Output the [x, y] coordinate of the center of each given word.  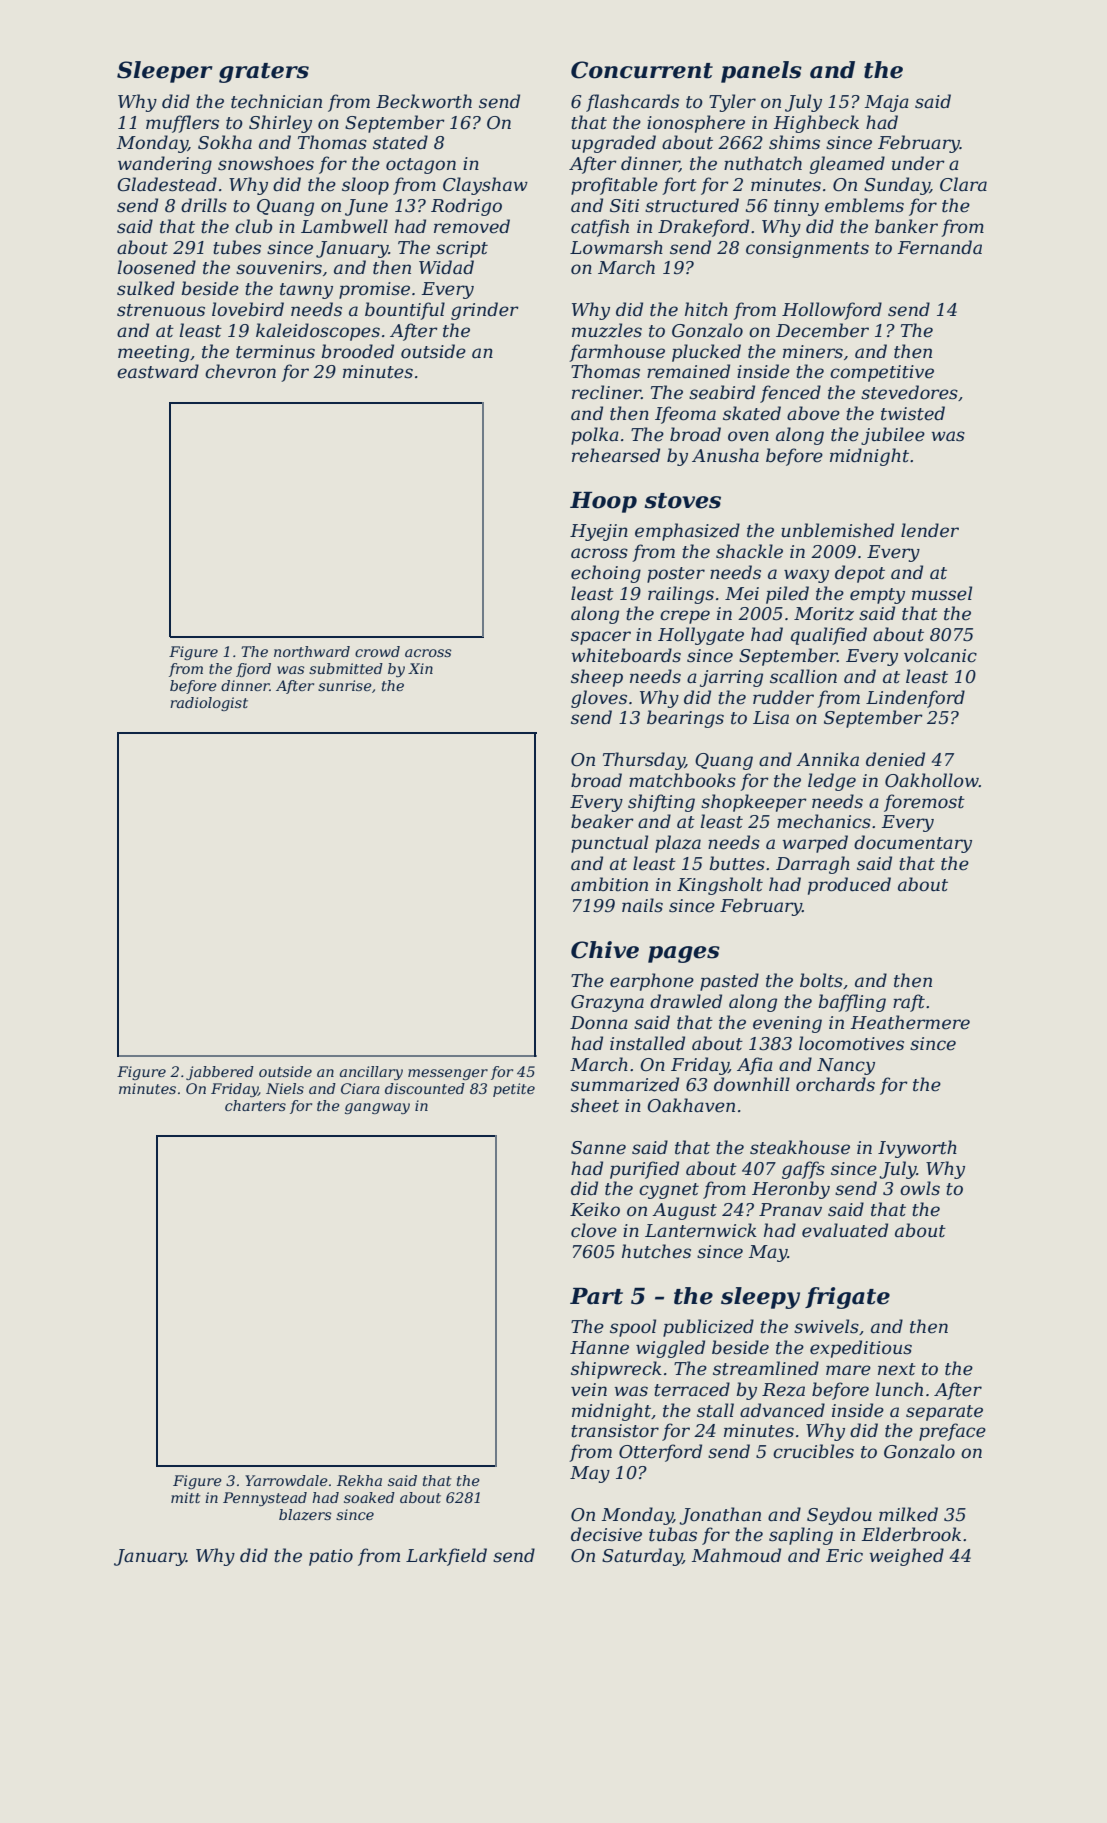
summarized [625, 1084]
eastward [158, 371]
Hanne [599, 1348]
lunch [899, 1389]
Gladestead [167, 184]
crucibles [813, 1451]
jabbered [220, 1073]
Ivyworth [917, 1149]
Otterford [660, 1453]
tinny [796, 207]
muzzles [607, 330]
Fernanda [939, 247]
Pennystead [265, 1499]
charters [255, 1105]
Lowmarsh [616, 247]
